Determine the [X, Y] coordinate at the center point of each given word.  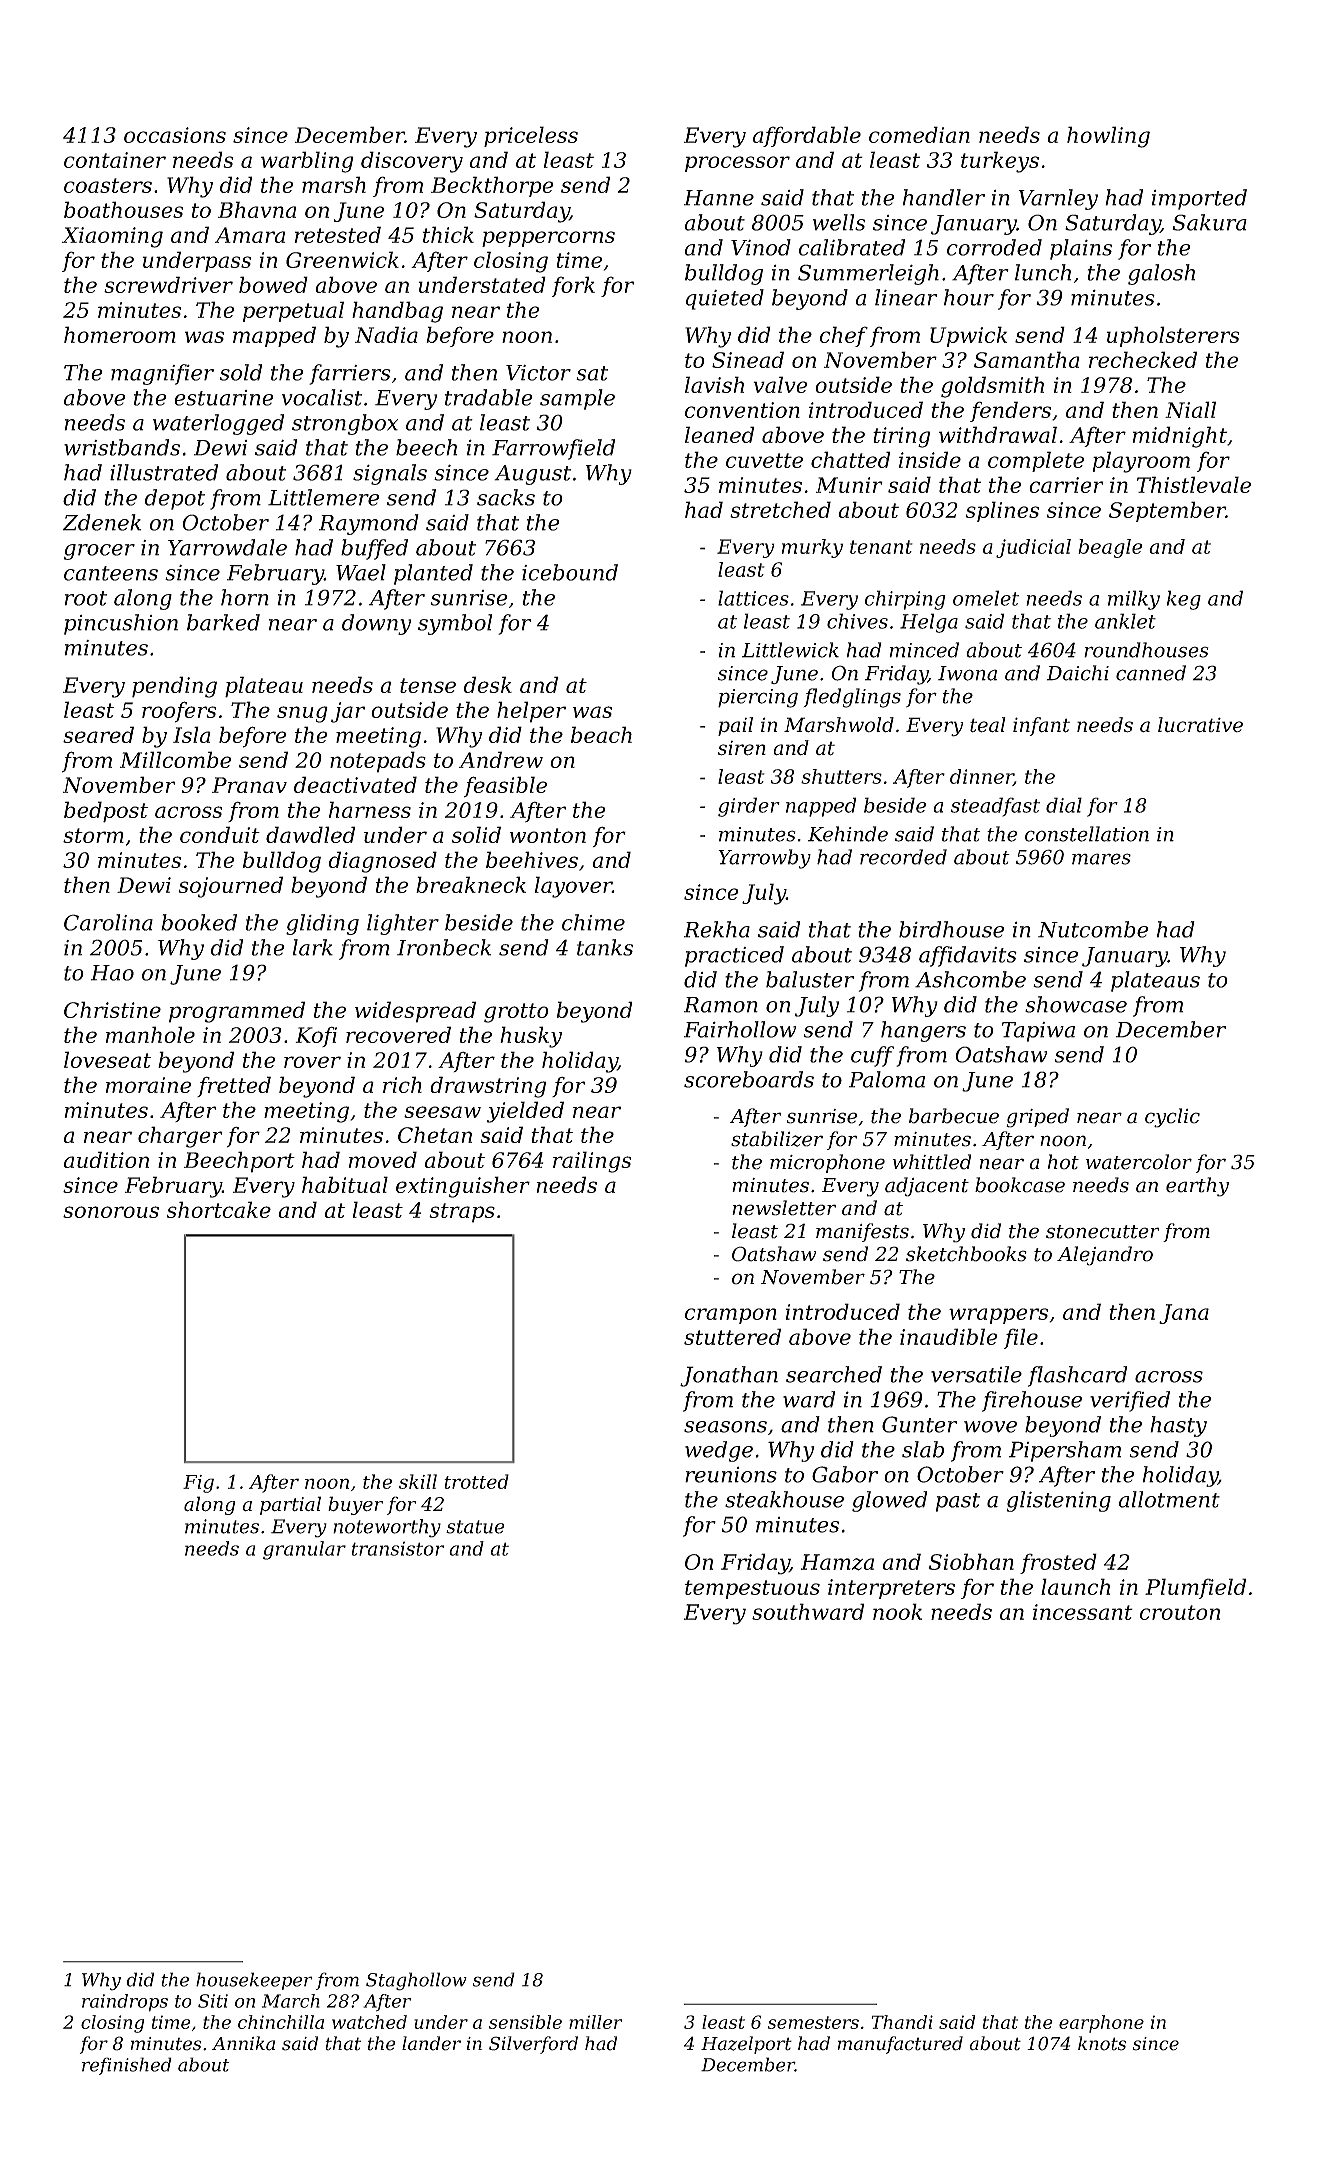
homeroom [120, 334]
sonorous [111, 1212]
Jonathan [729, 1376]
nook [897, 1611]
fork [573, 286]
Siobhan [971, 1561]
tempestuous [752, 1589]
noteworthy [387, 1528]
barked [223, 622]
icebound [570, 572]
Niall [1190, 409]
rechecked [1143, 359]
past [958, 1502]
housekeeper [254, 1981]
